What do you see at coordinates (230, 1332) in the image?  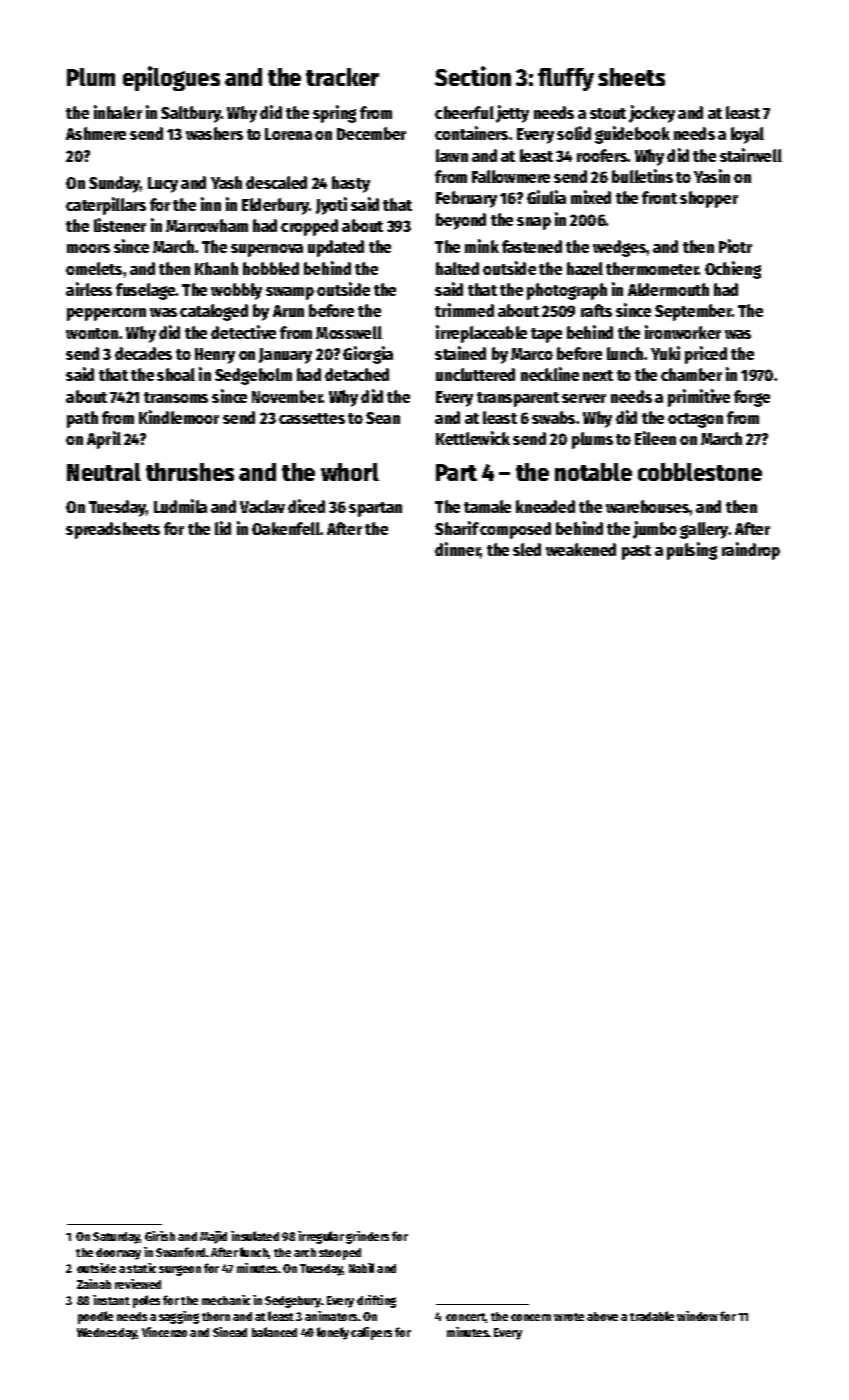 I see `Sinead` at bounding box center [230, 1332].
